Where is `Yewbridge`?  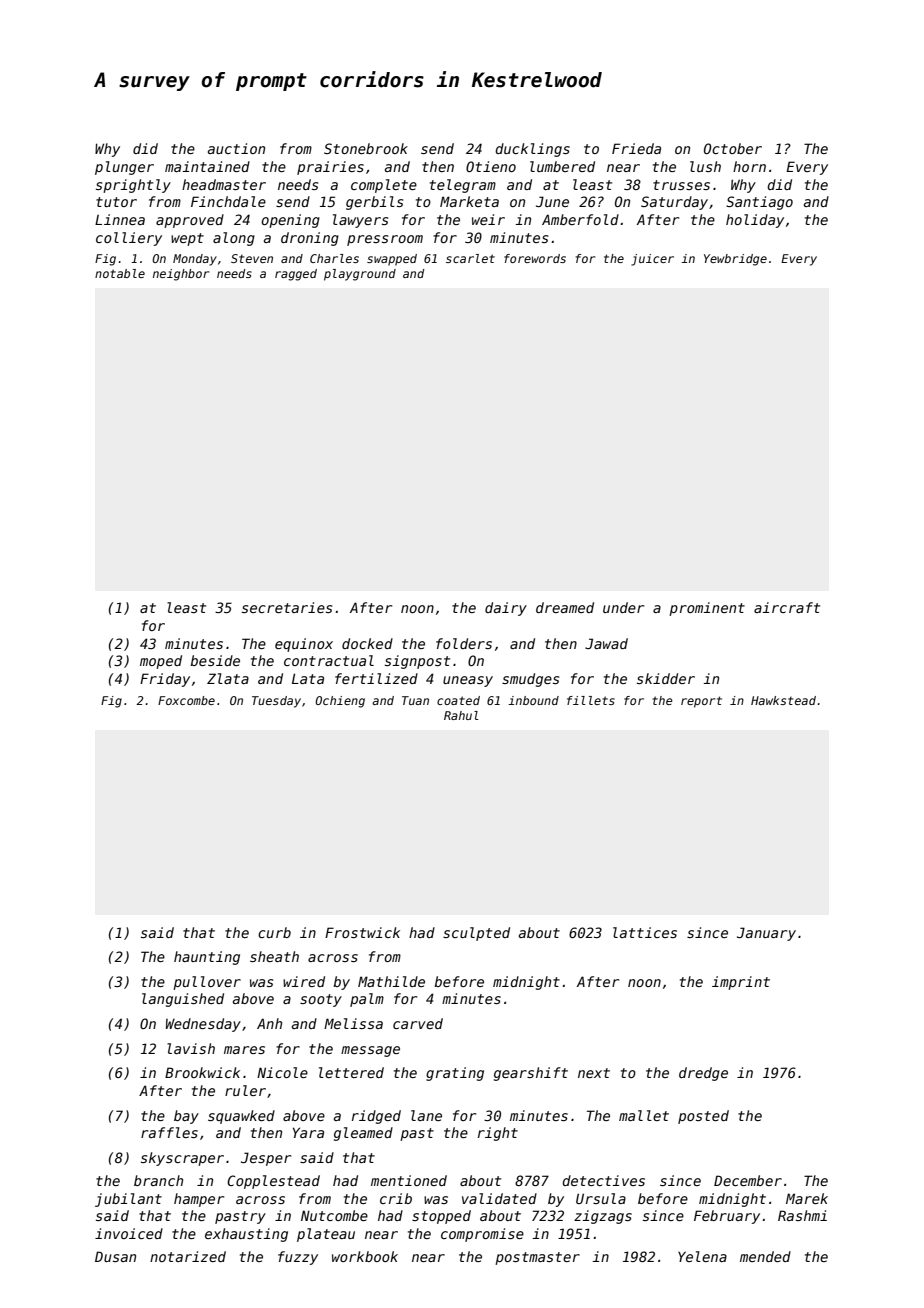 Yewbridge is located at coordinates (735, 260).
